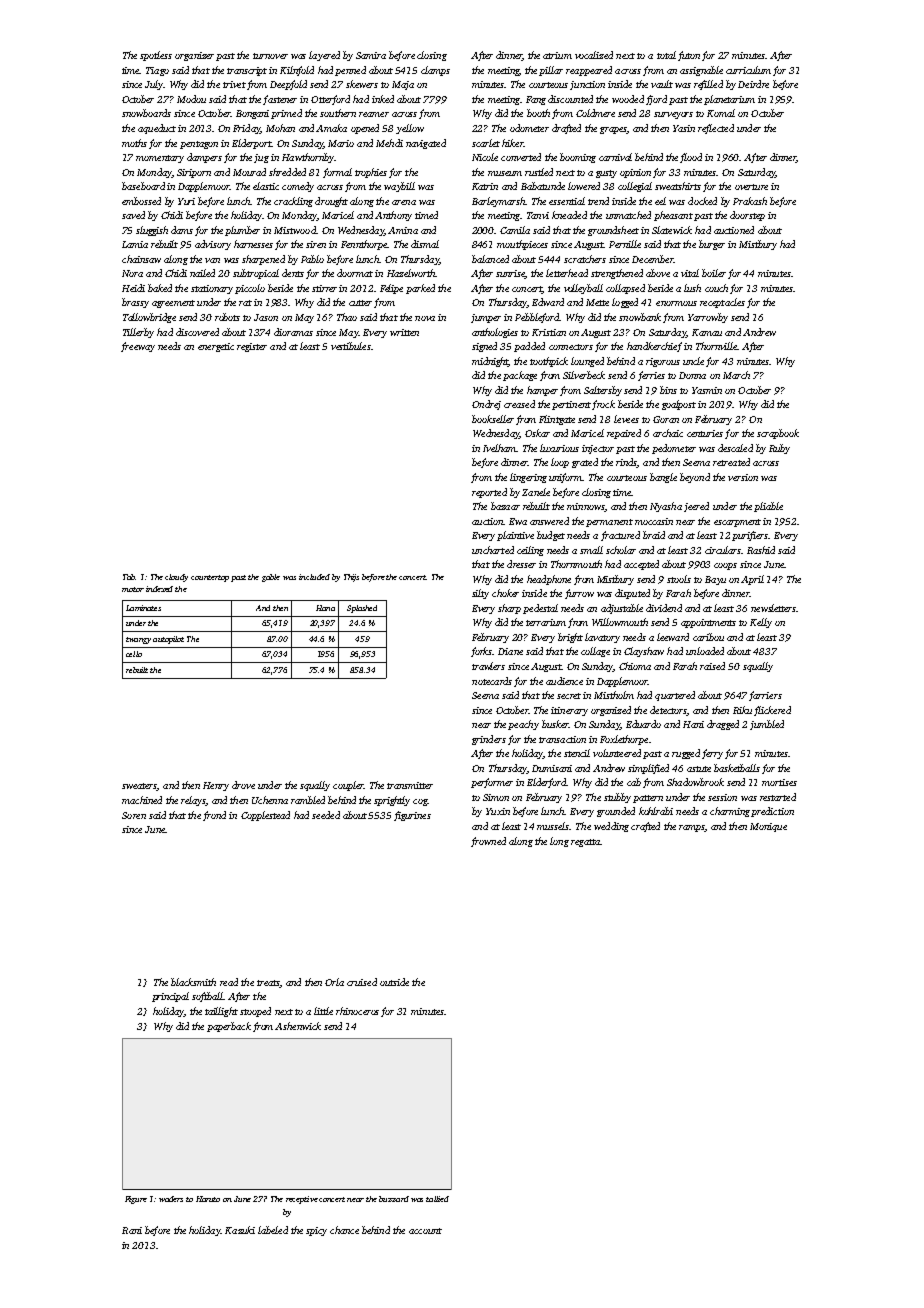 This document has width=924, height=1308. What do you see at coordinates (351, 346) in the document?
I see `vestibules` at bounding box center [351, 346].
